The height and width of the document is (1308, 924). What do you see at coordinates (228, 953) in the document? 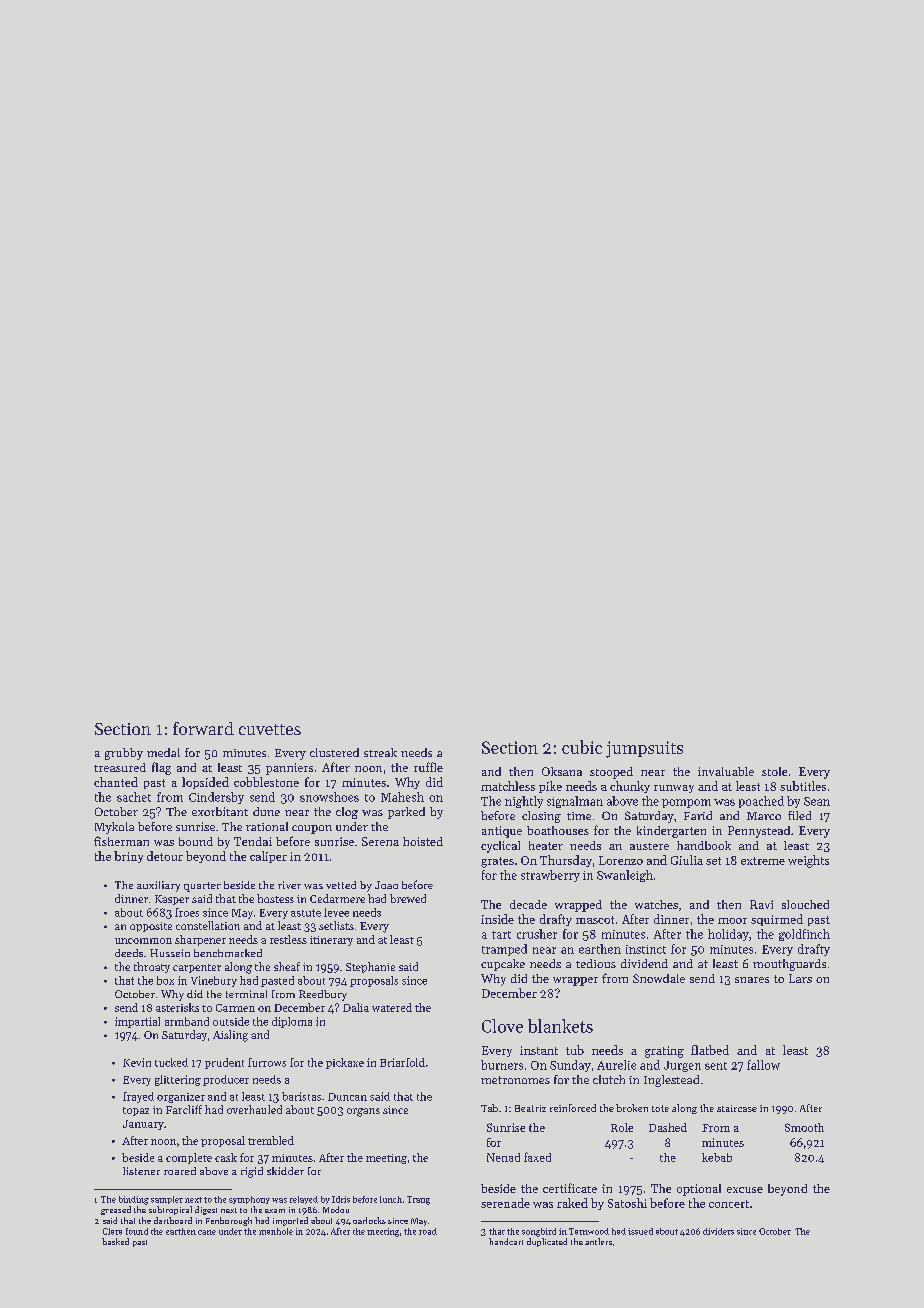
I see `benchmarked` at bounding box center [228, 953].
